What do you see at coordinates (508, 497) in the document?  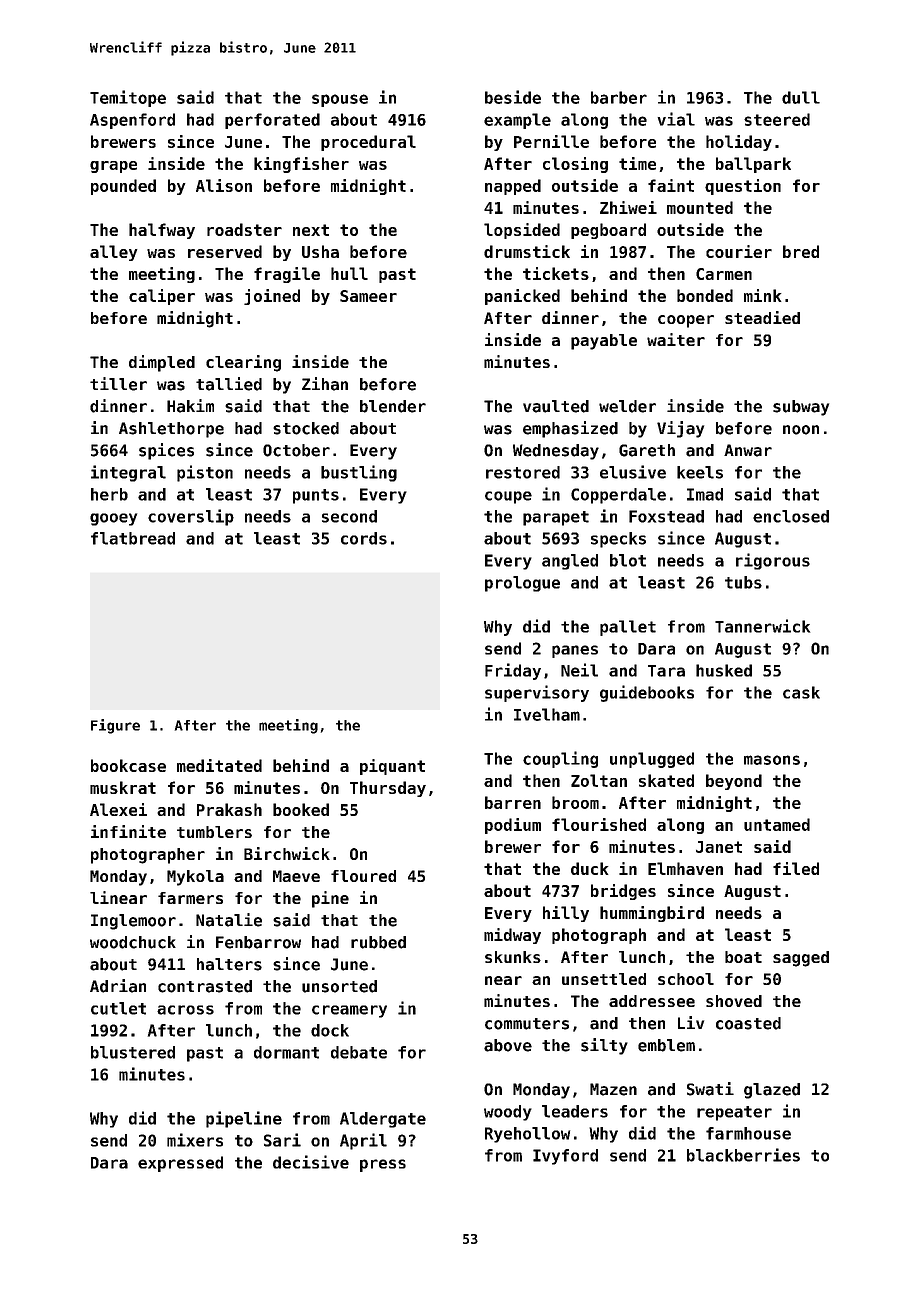 I see `coupe` at bounding box center [508, 497].
